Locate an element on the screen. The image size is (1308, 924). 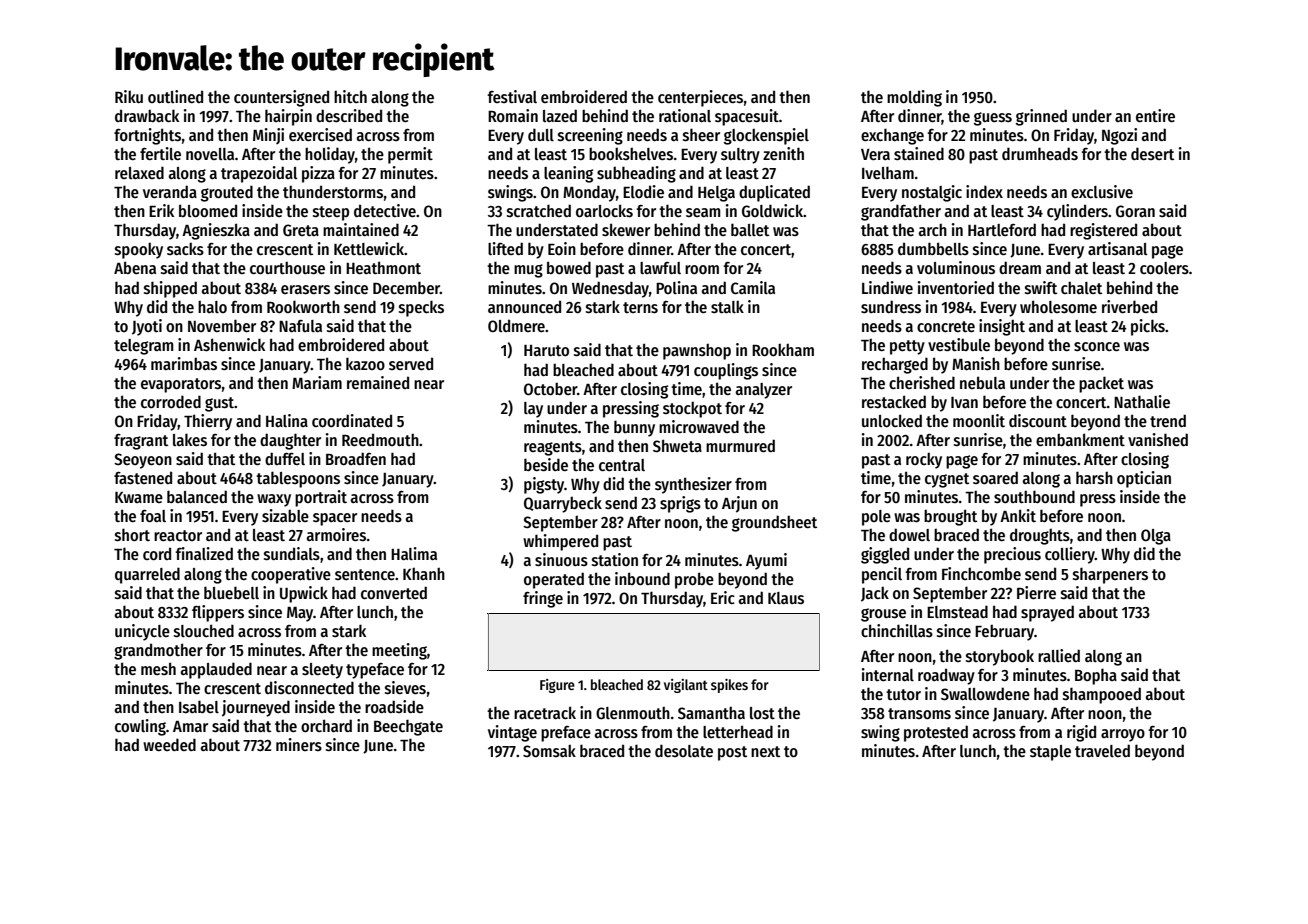
kazoo is located at coordinates (365, 363).
